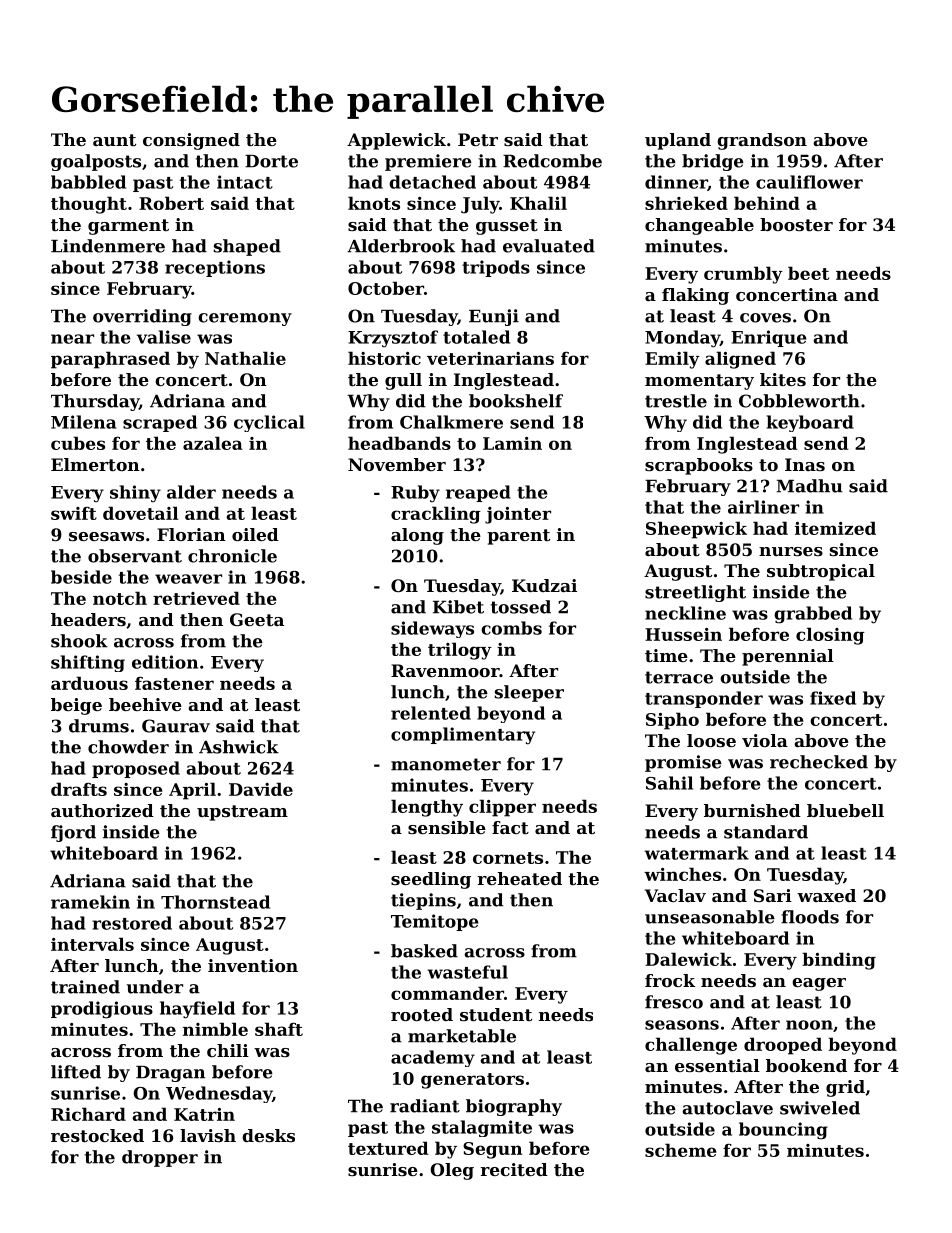 This screenshot has height=1233, width=952. I want to click on cauliflower, so click(809, 182).
